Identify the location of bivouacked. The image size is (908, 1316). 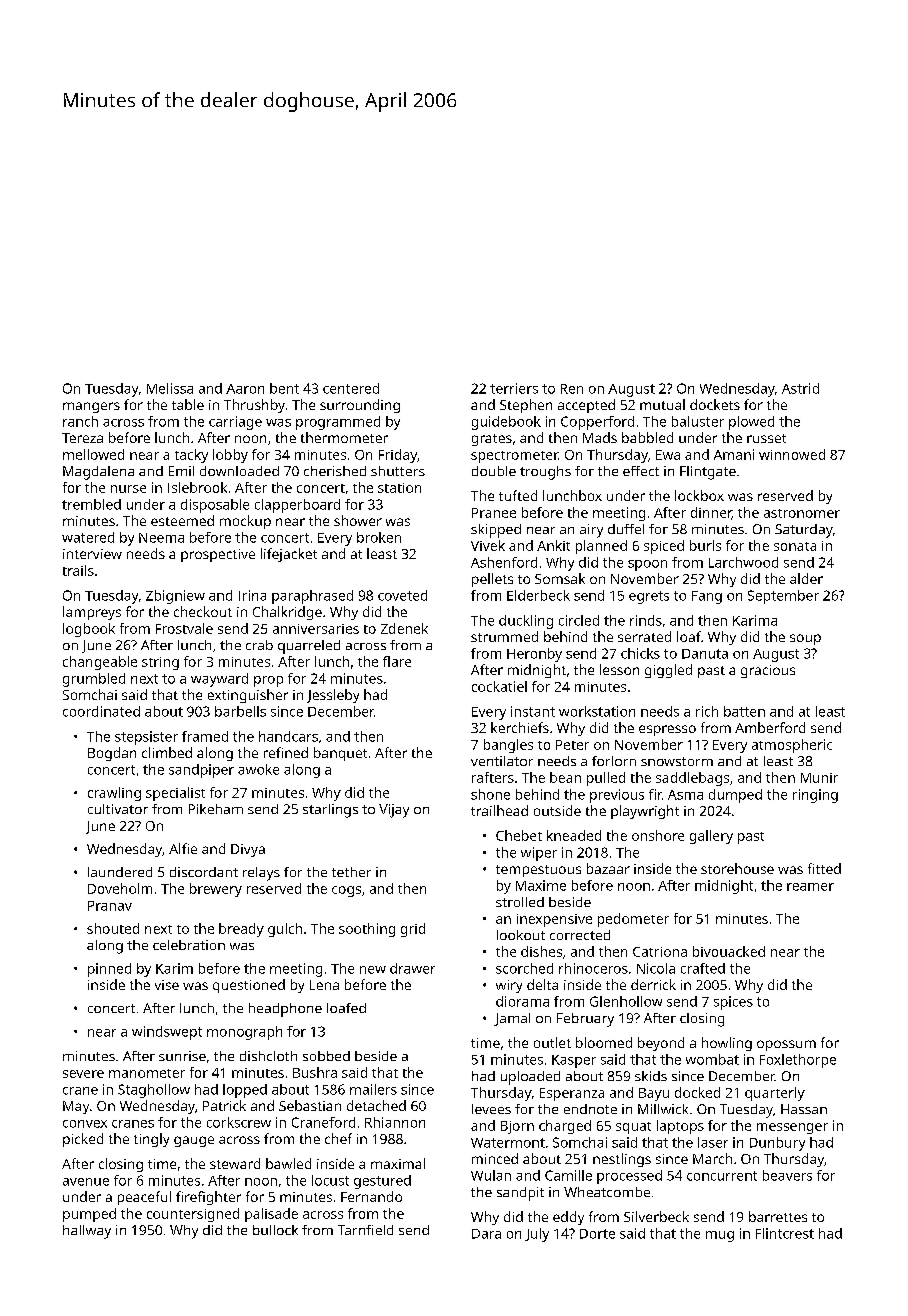
(729, 951).
